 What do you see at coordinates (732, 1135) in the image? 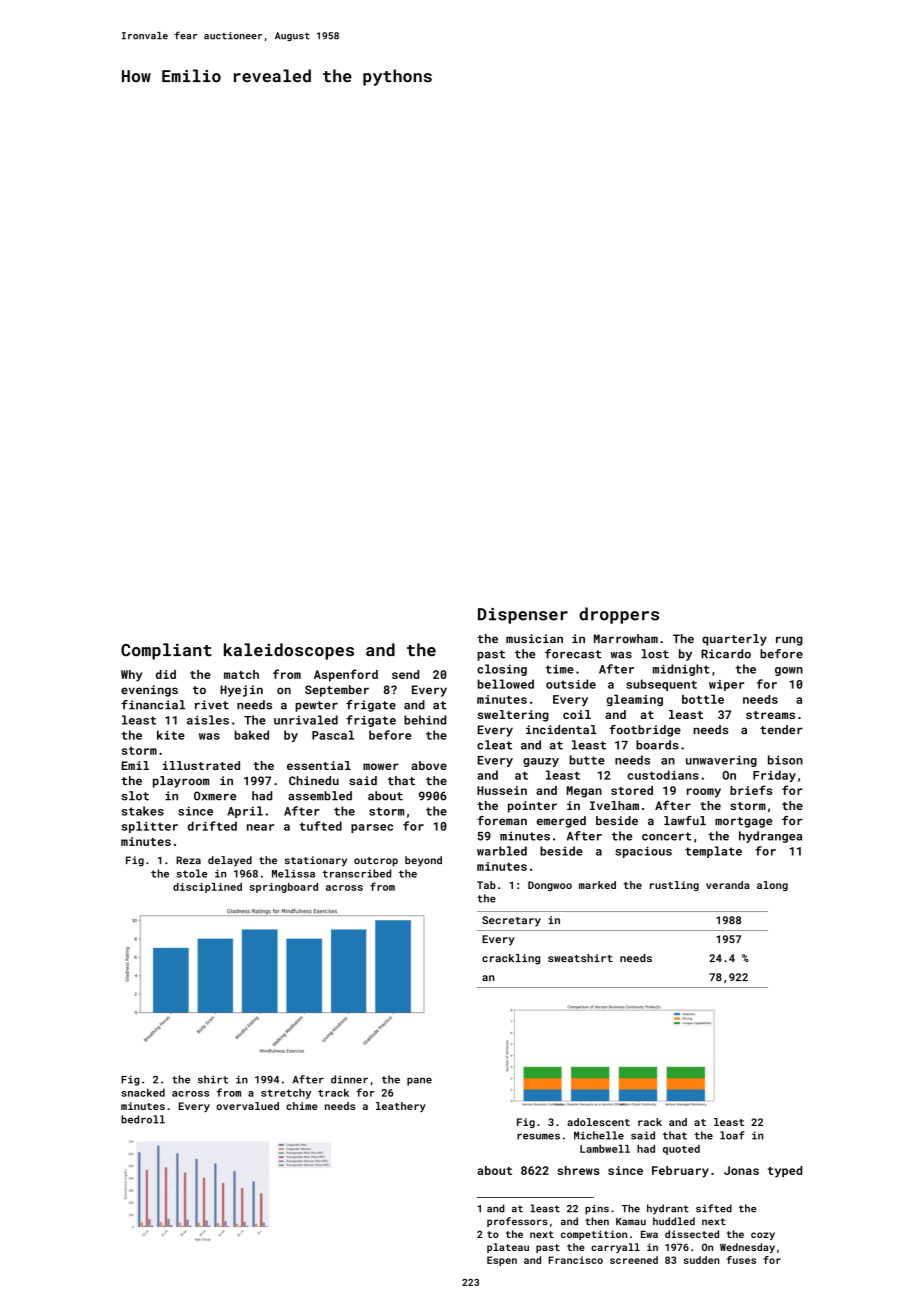
I see `loaf` at bounding box center [732, 1135].
